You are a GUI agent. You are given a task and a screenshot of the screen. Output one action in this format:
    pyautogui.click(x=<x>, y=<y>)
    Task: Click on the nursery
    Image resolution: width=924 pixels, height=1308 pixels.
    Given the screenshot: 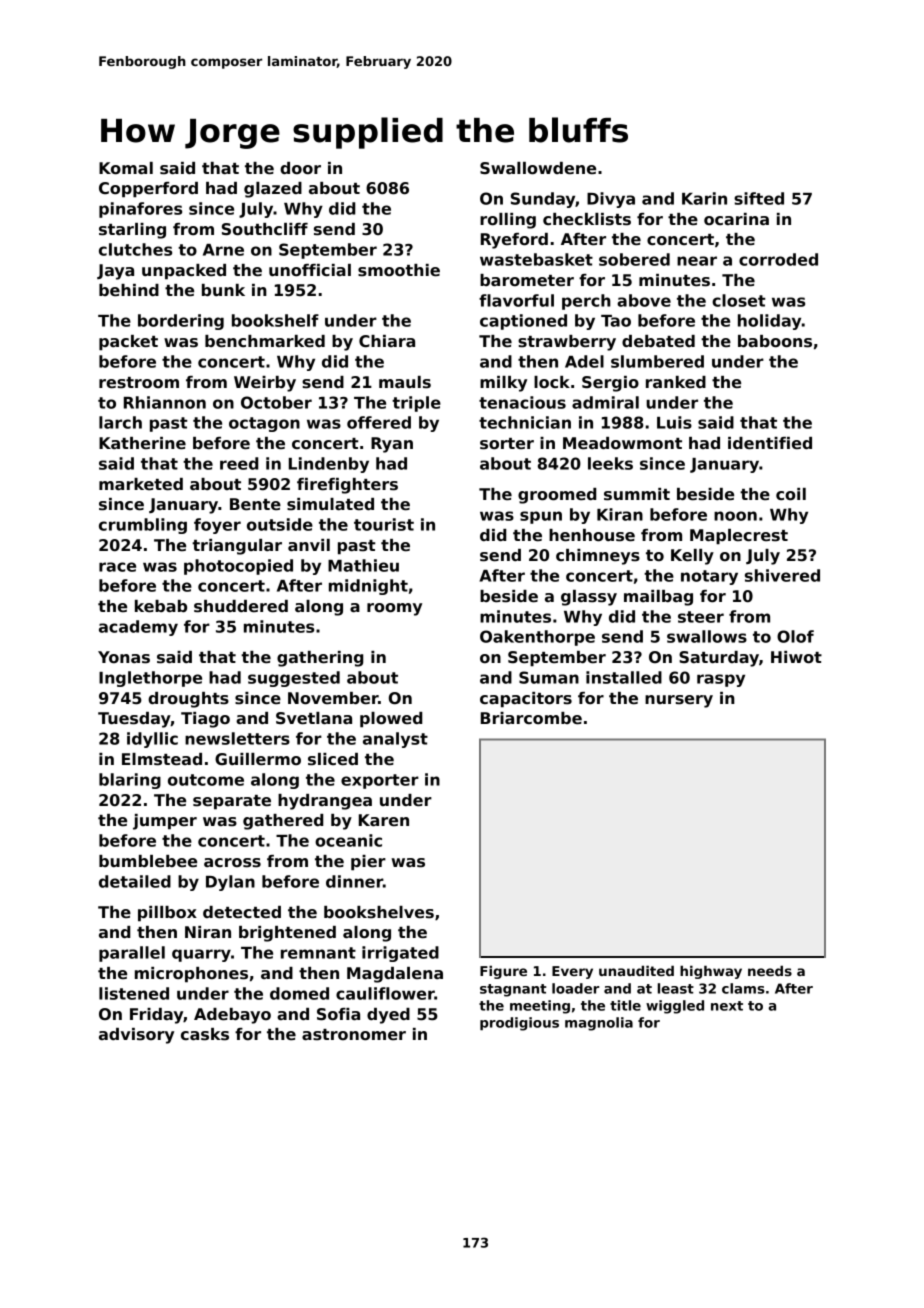 What is the action you would take?
    pyautogui.click(x=679, y=701)
